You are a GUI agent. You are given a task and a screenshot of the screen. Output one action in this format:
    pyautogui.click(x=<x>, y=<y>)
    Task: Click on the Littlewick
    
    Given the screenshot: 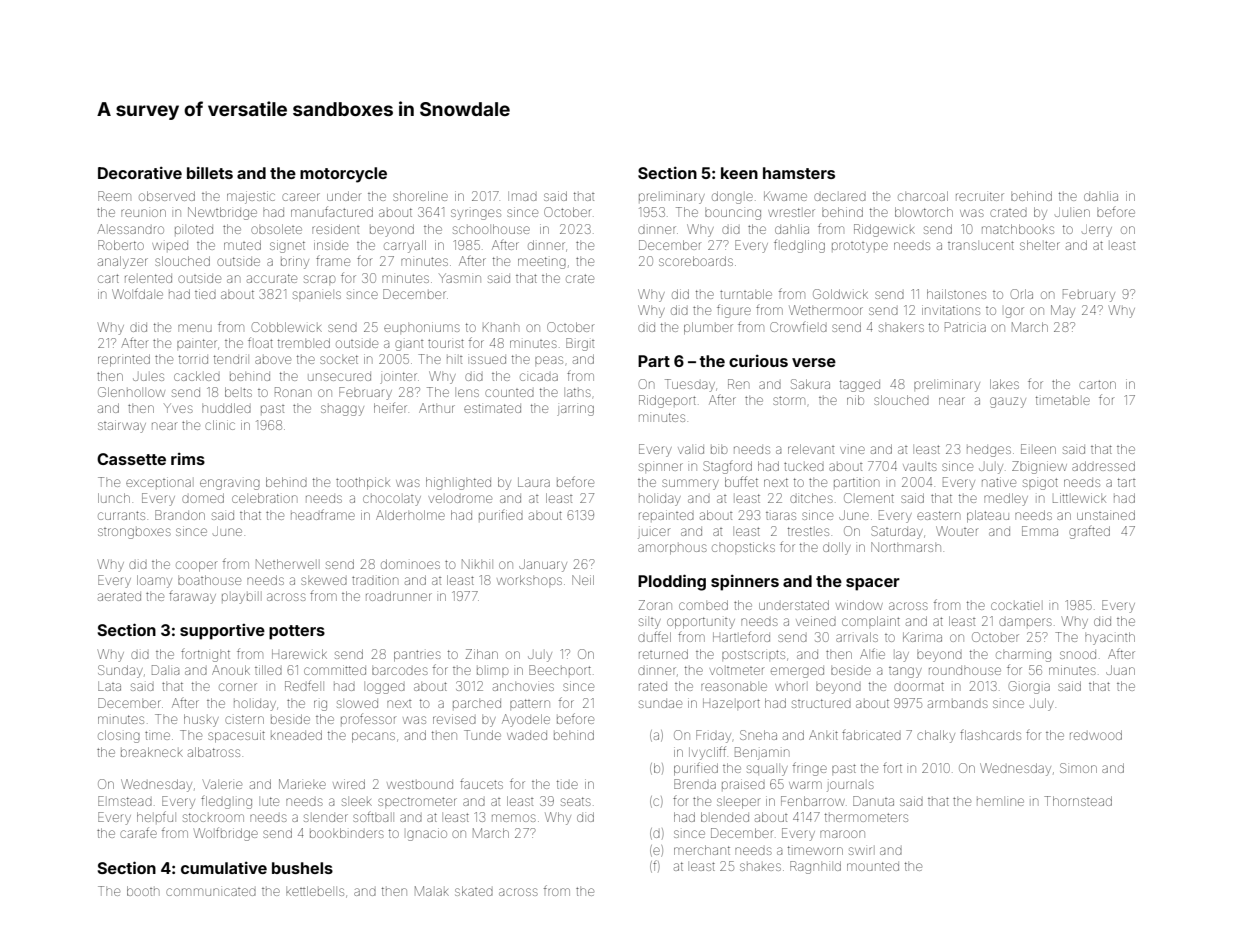 What is the action you would take?
    pyautogui.click(x=1079, y=498)
